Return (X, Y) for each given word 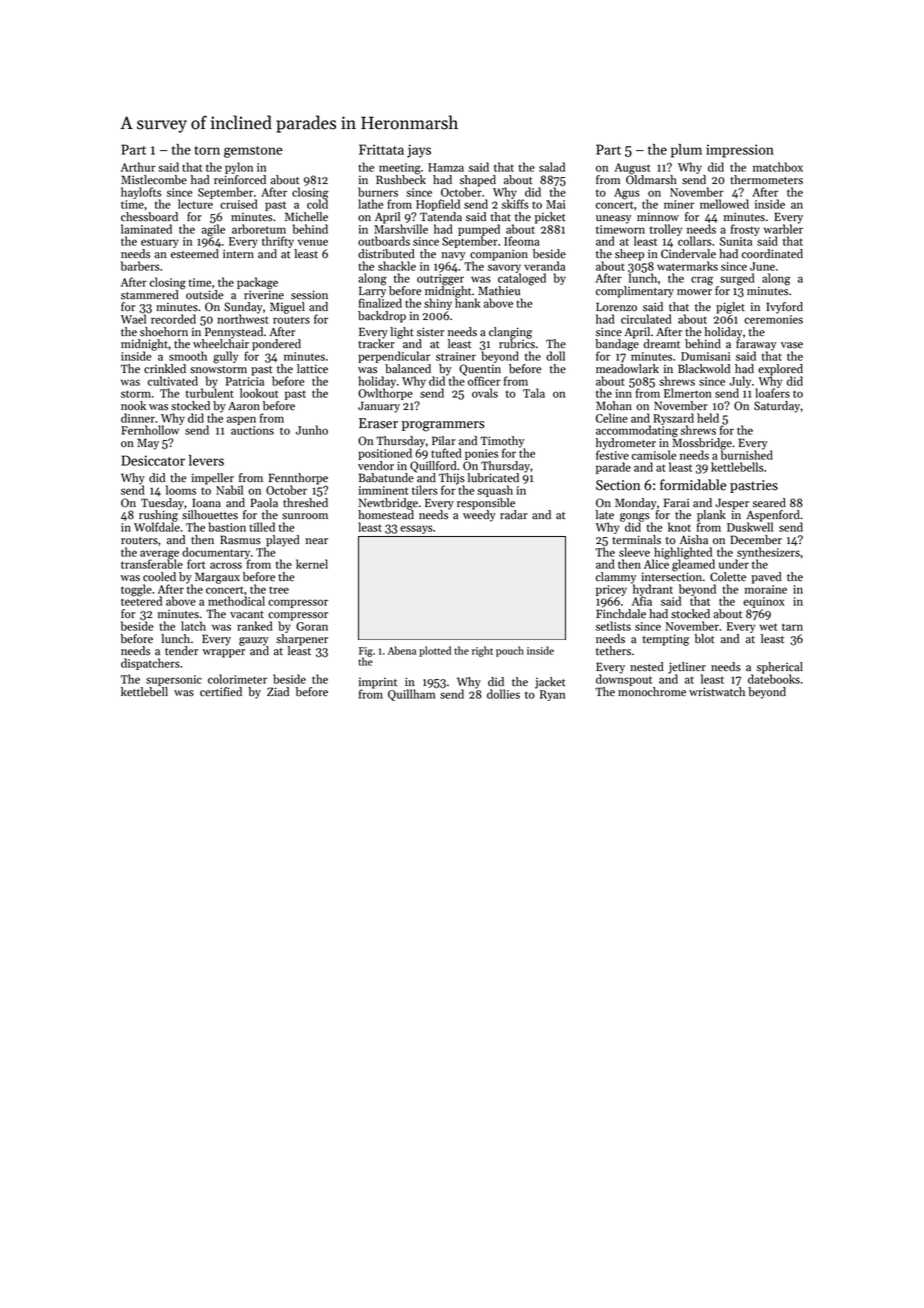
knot (679, 527)
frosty (745, 230)
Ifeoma (522, 241)
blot (705, 639)
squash (495, 491)
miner (679, 204)
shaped (478, 181)
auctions (252, 430)
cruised (239, 204)
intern (238, 254)
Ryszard (673, 419)
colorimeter (237, 679)
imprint (377, 683)
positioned (385, 454)
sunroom (305, 516)
